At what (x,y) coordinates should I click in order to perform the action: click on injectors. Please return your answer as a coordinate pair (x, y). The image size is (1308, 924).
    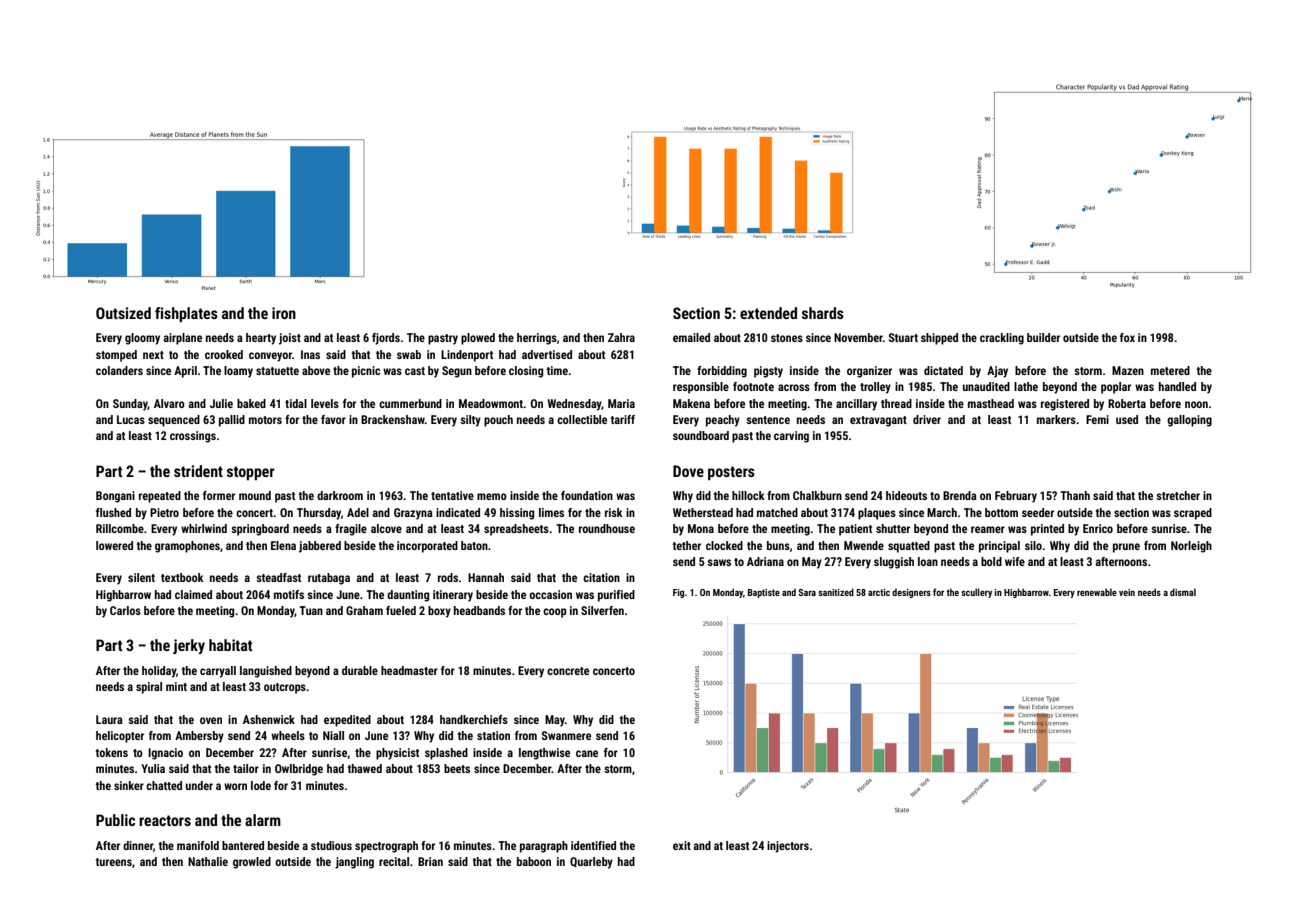
    Looking at the image, I should click on (788, 847).
